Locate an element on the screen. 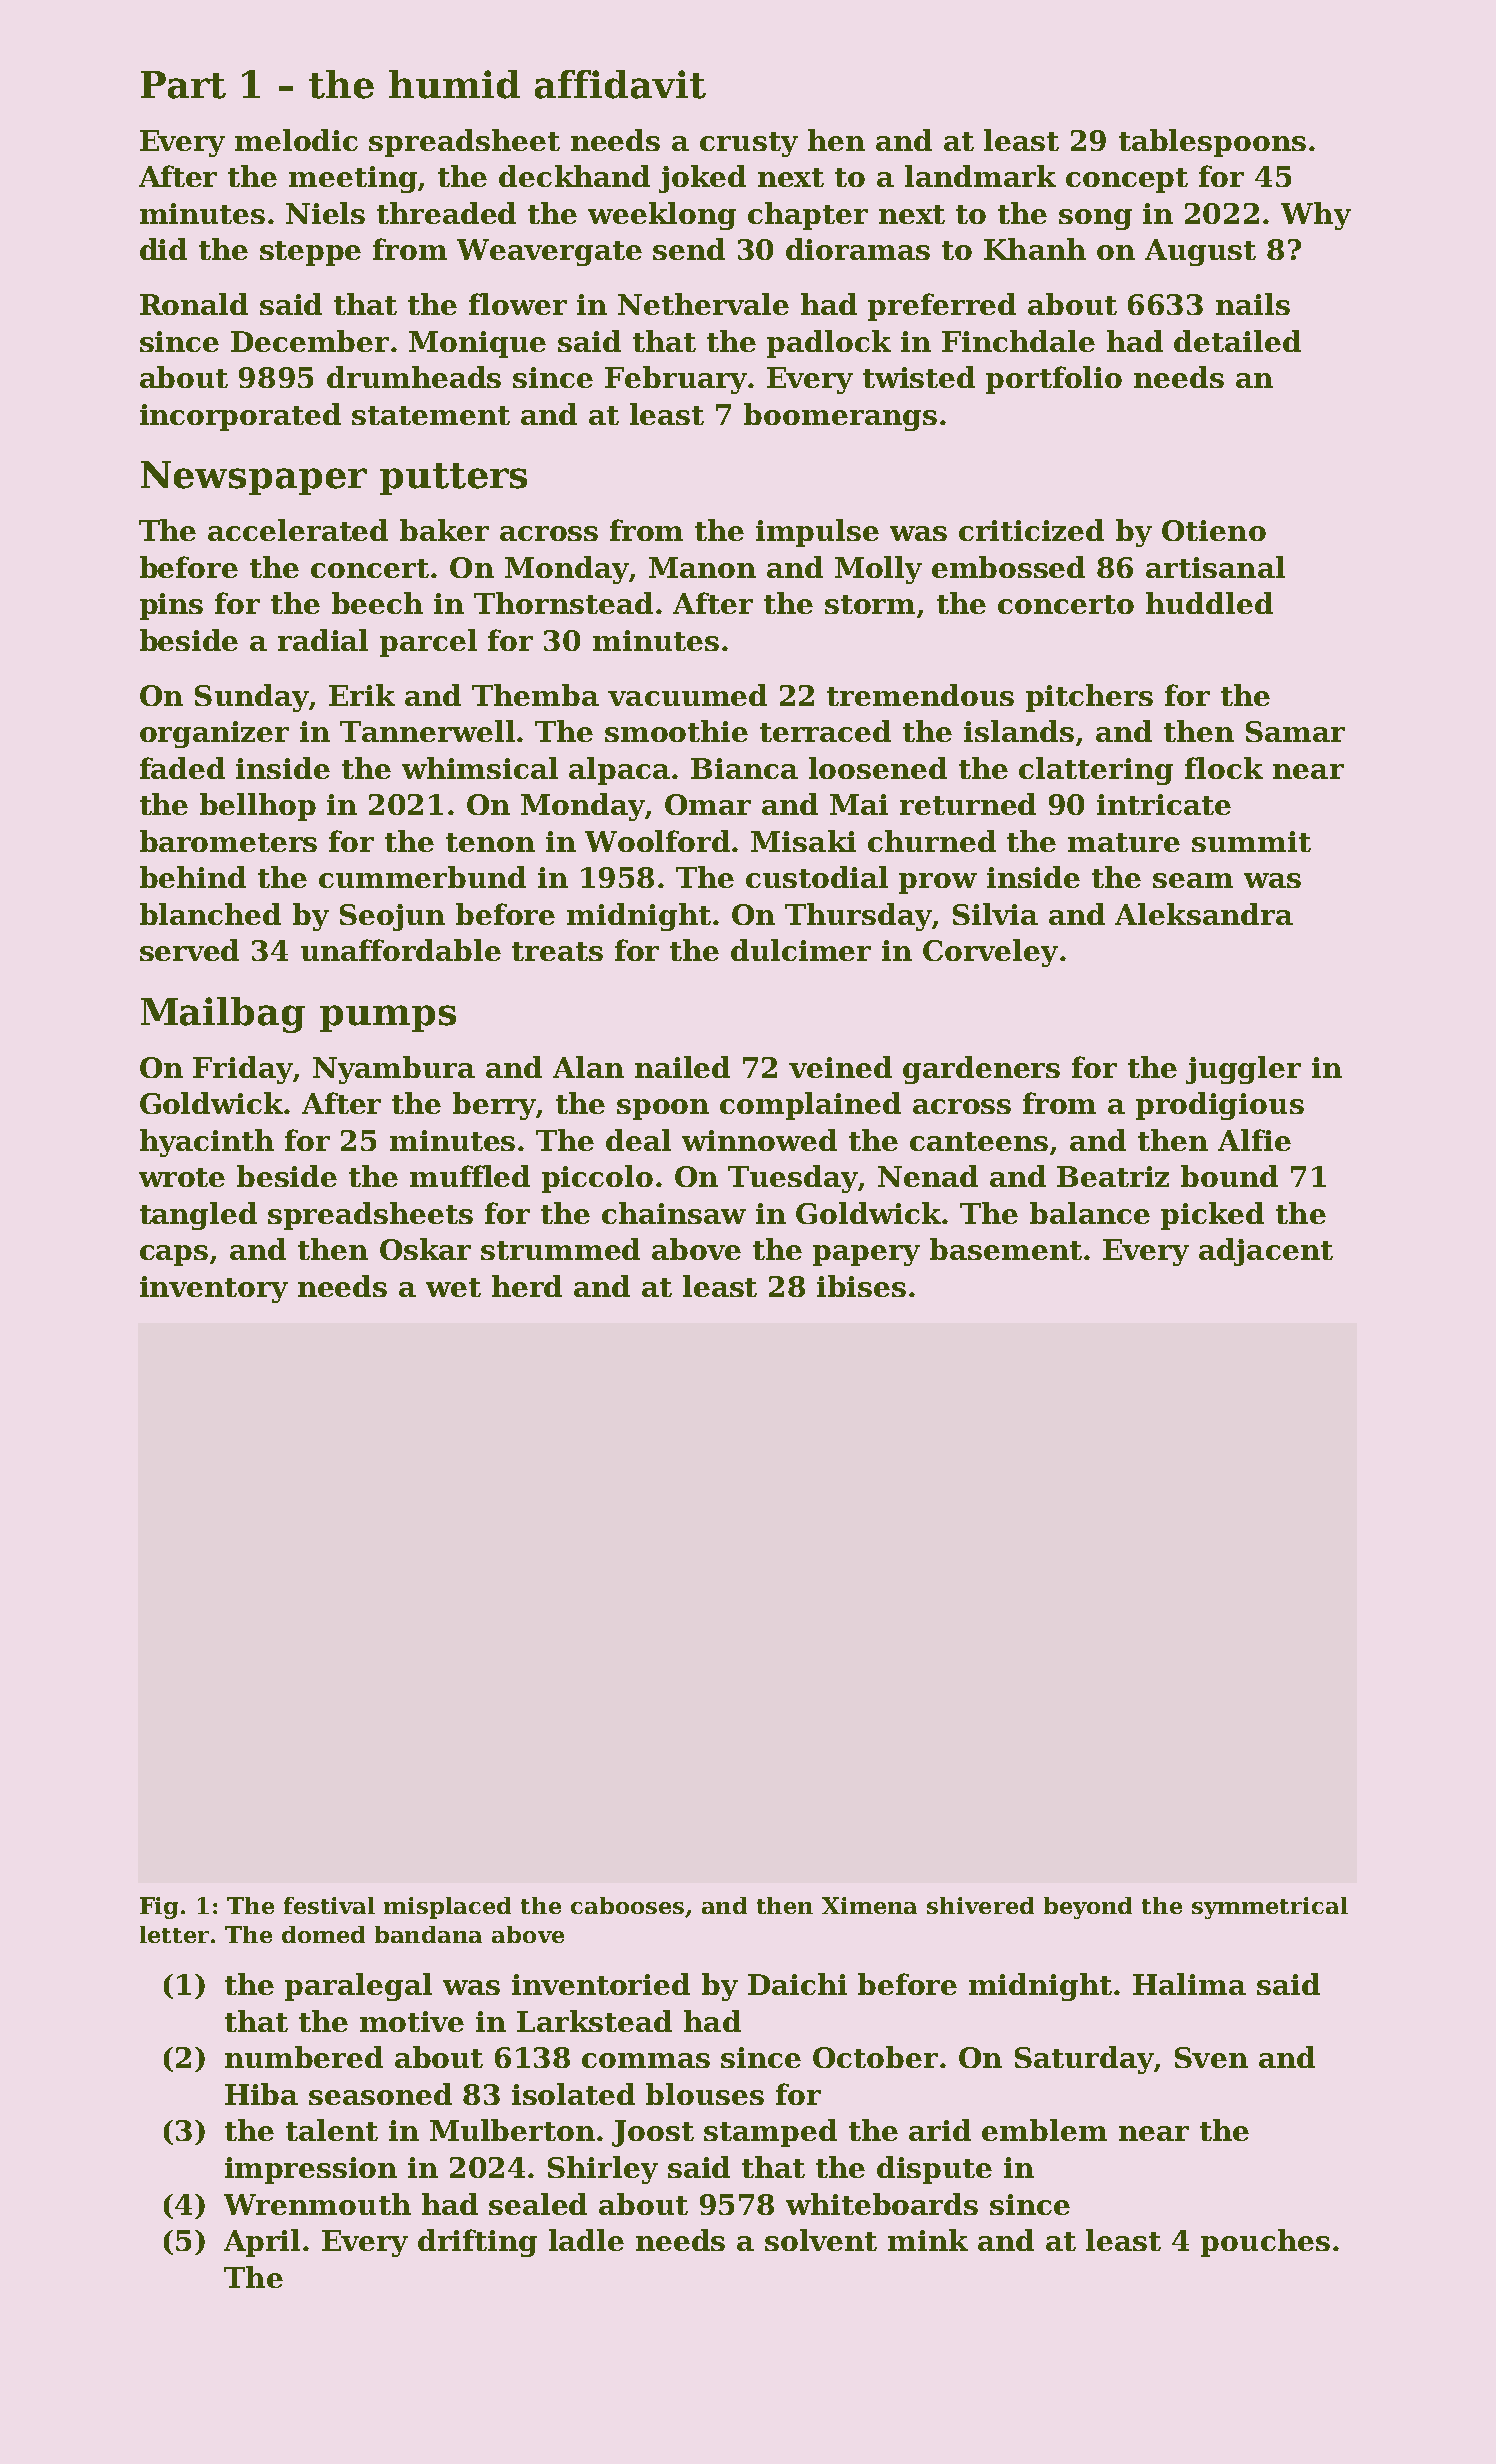  wet is located at coordinates (453, 1287).
